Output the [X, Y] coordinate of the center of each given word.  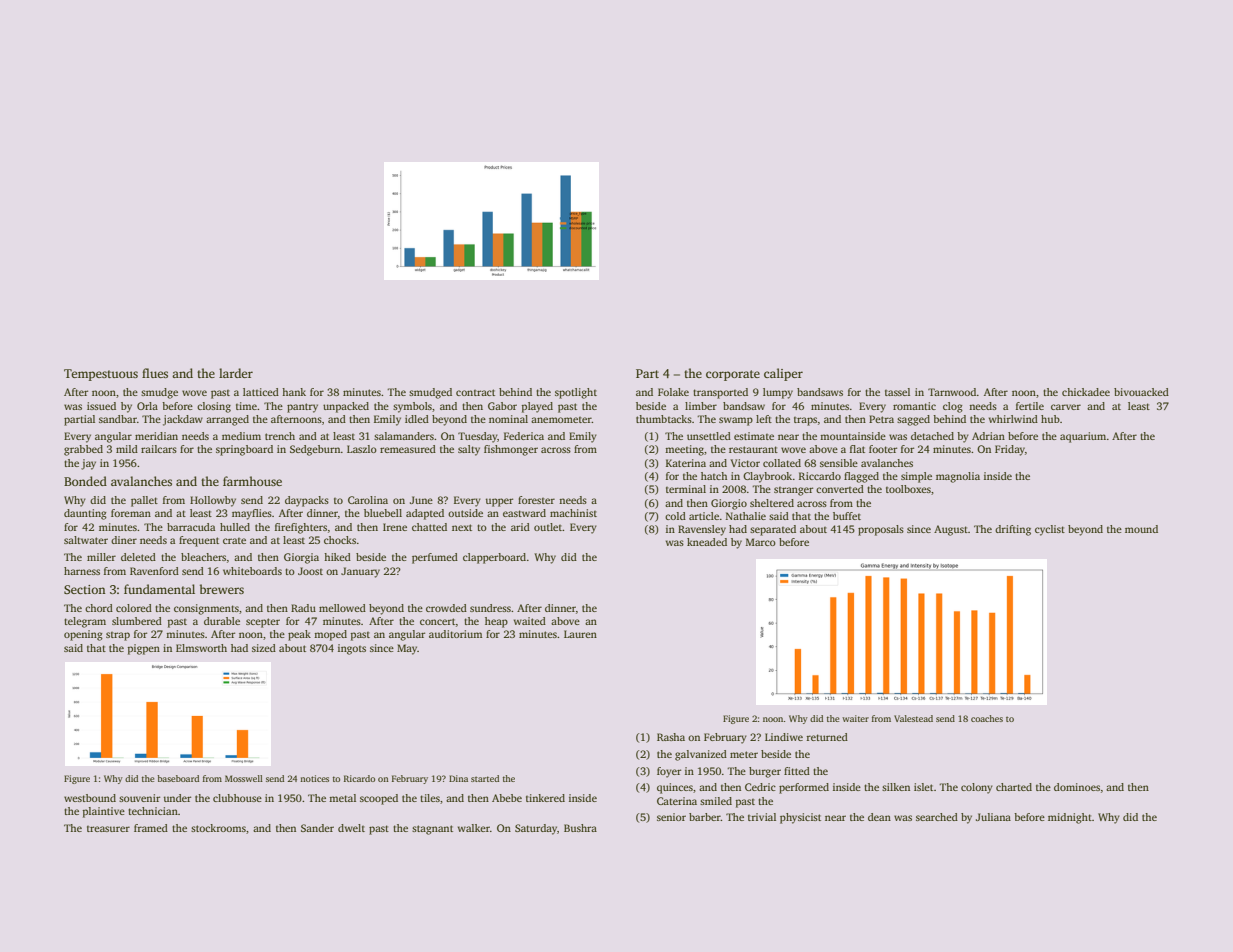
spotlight [576, 393]
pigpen [144, 649]
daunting [85, 514]
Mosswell [244, 778]
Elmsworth [201, 648]
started [485, 778]
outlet [548, 527]
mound [1141, 529]
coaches [987, 718]
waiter [855, 718]
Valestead [913, 718]
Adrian [988, 436]
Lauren [580, 634]
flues [155, 373]
